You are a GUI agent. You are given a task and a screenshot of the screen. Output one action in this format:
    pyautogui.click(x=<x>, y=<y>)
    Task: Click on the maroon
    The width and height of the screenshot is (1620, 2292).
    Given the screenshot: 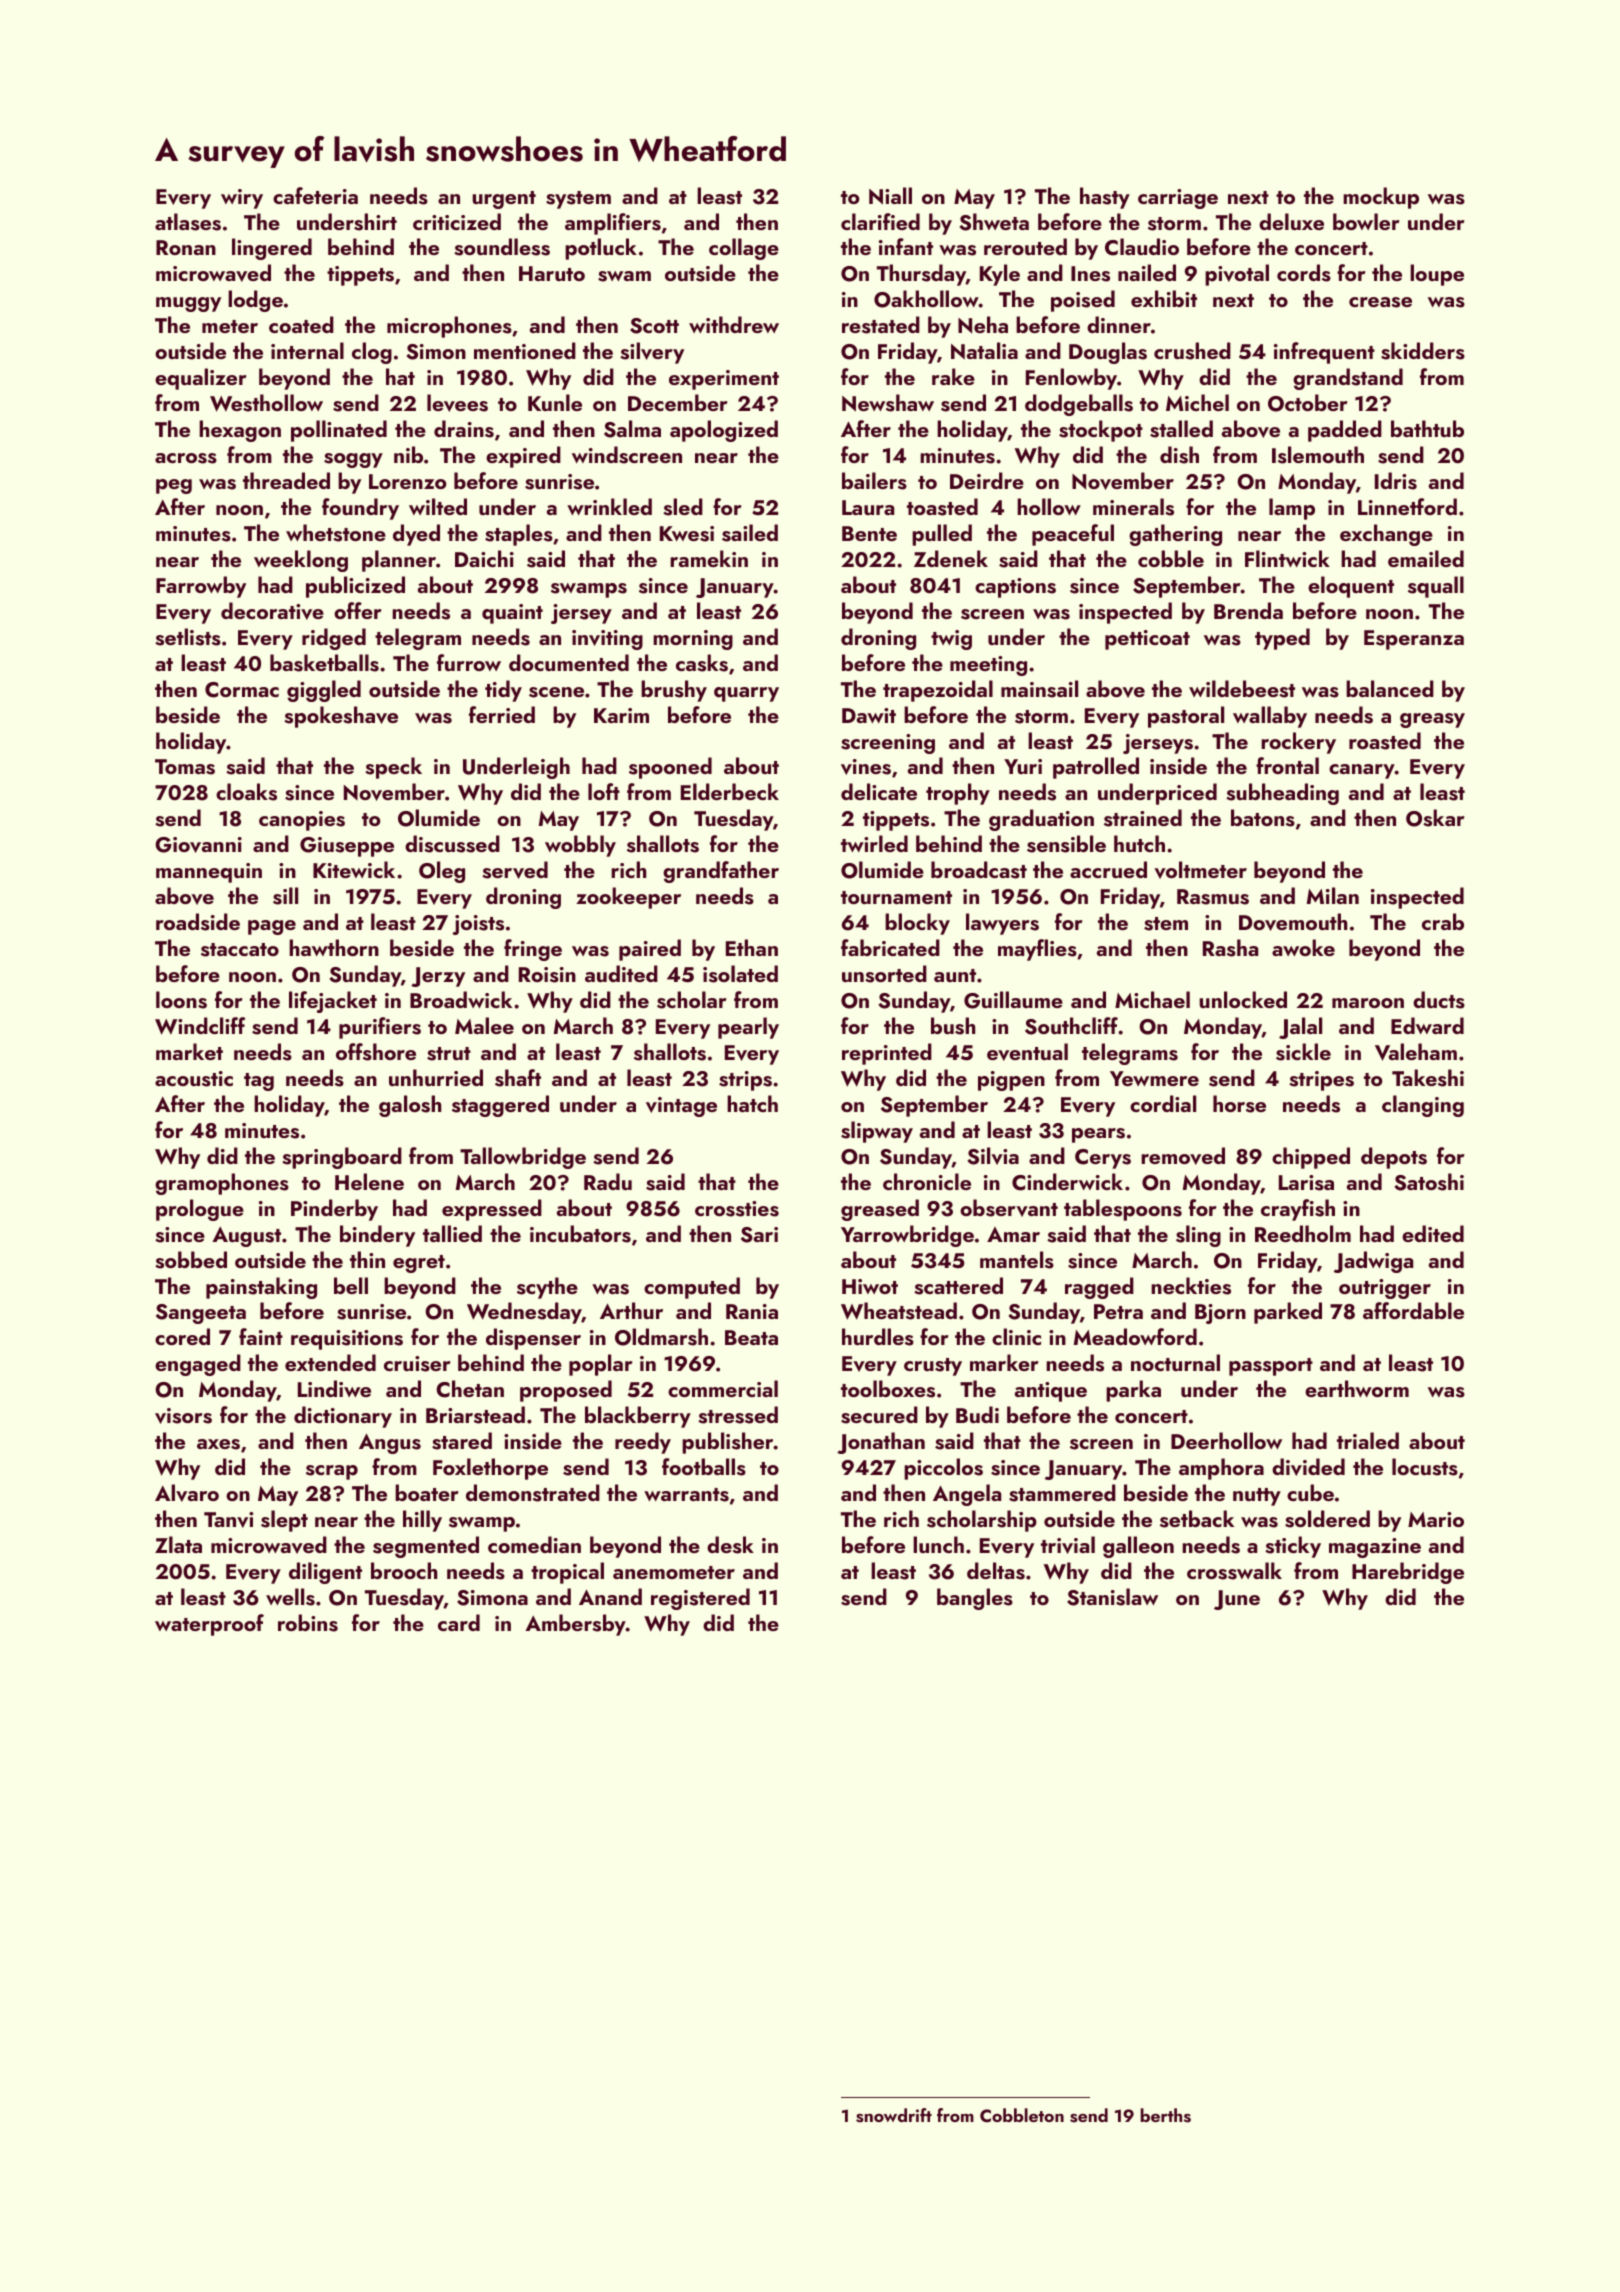 What is the action you would take?
    pyautogui.click(x=1368, y=1003)
